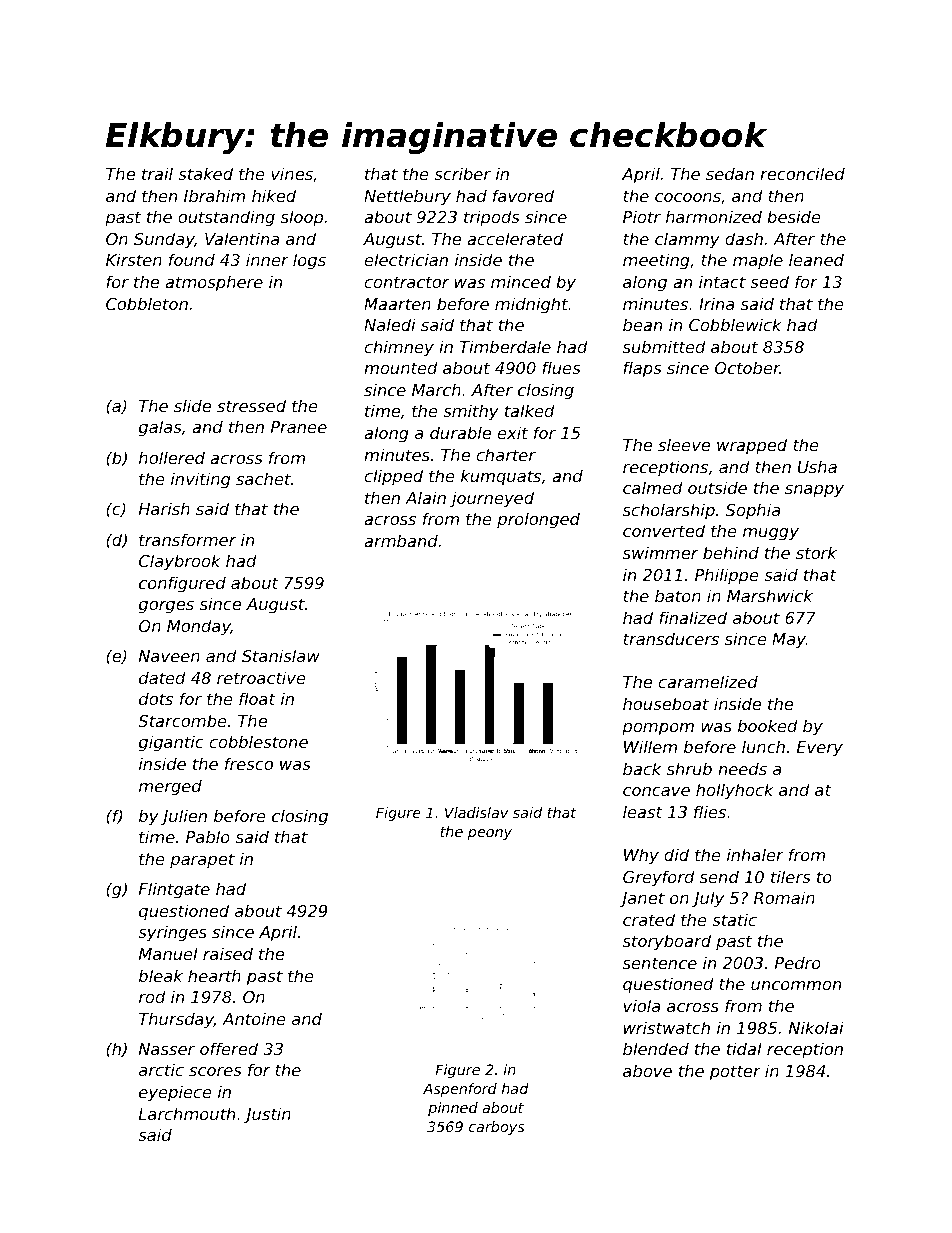 The image size is (952, 1233). I want to click on offered, so click(229, 1048).
